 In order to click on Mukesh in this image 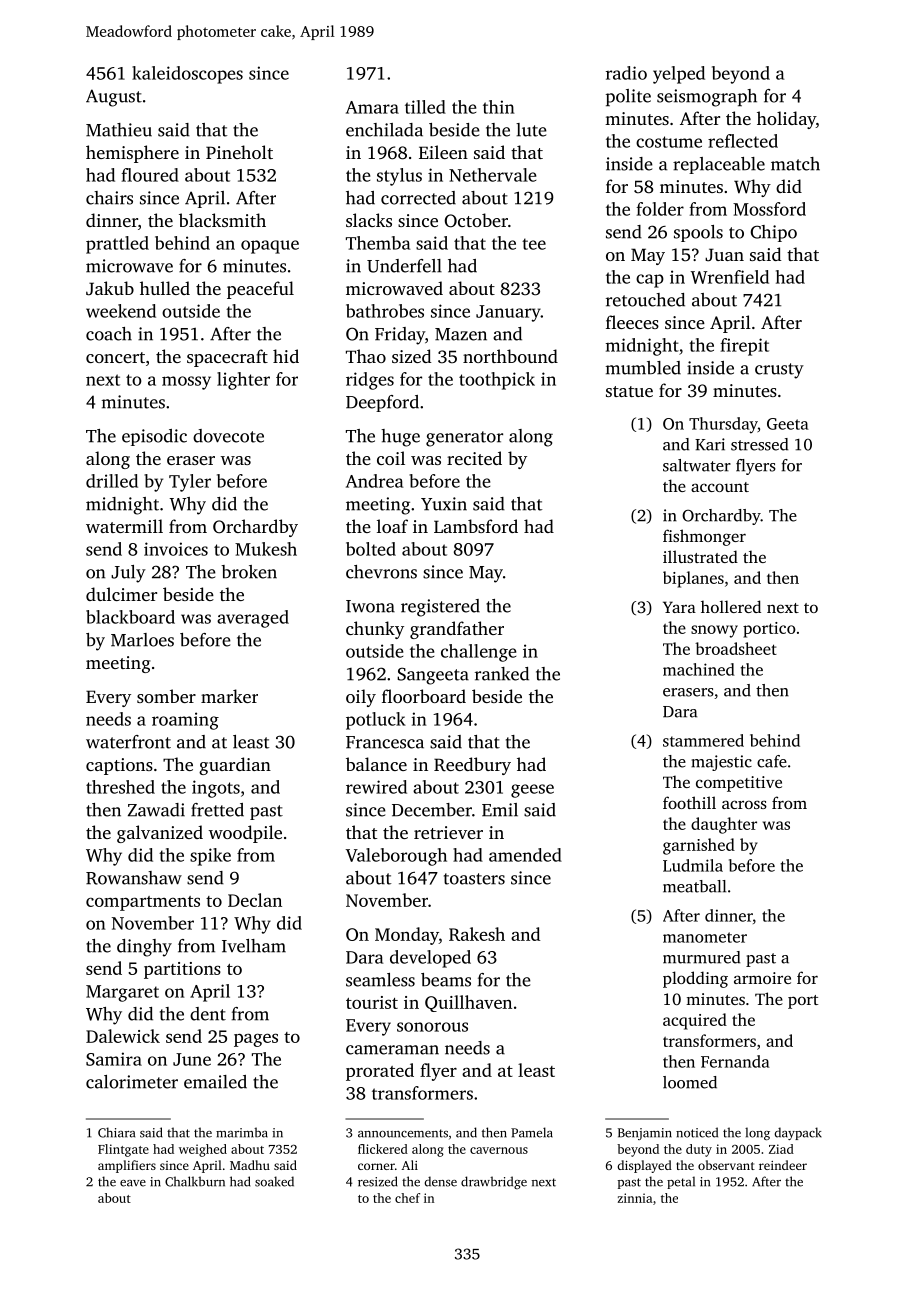, I will do `click(266, 549)`.
